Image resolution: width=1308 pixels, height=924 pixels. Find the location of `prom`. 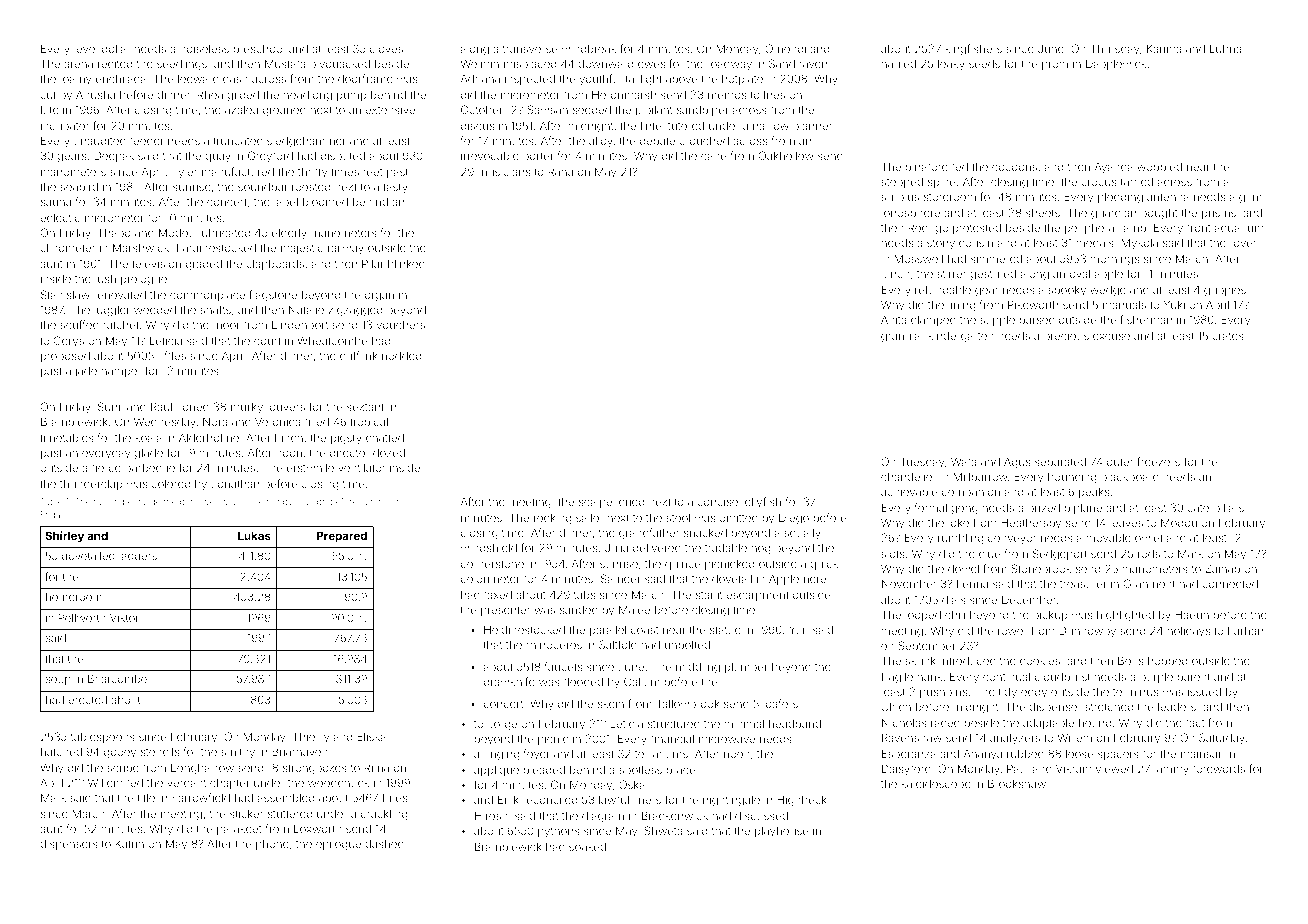

prom is located at coordinates (1055, 65).
